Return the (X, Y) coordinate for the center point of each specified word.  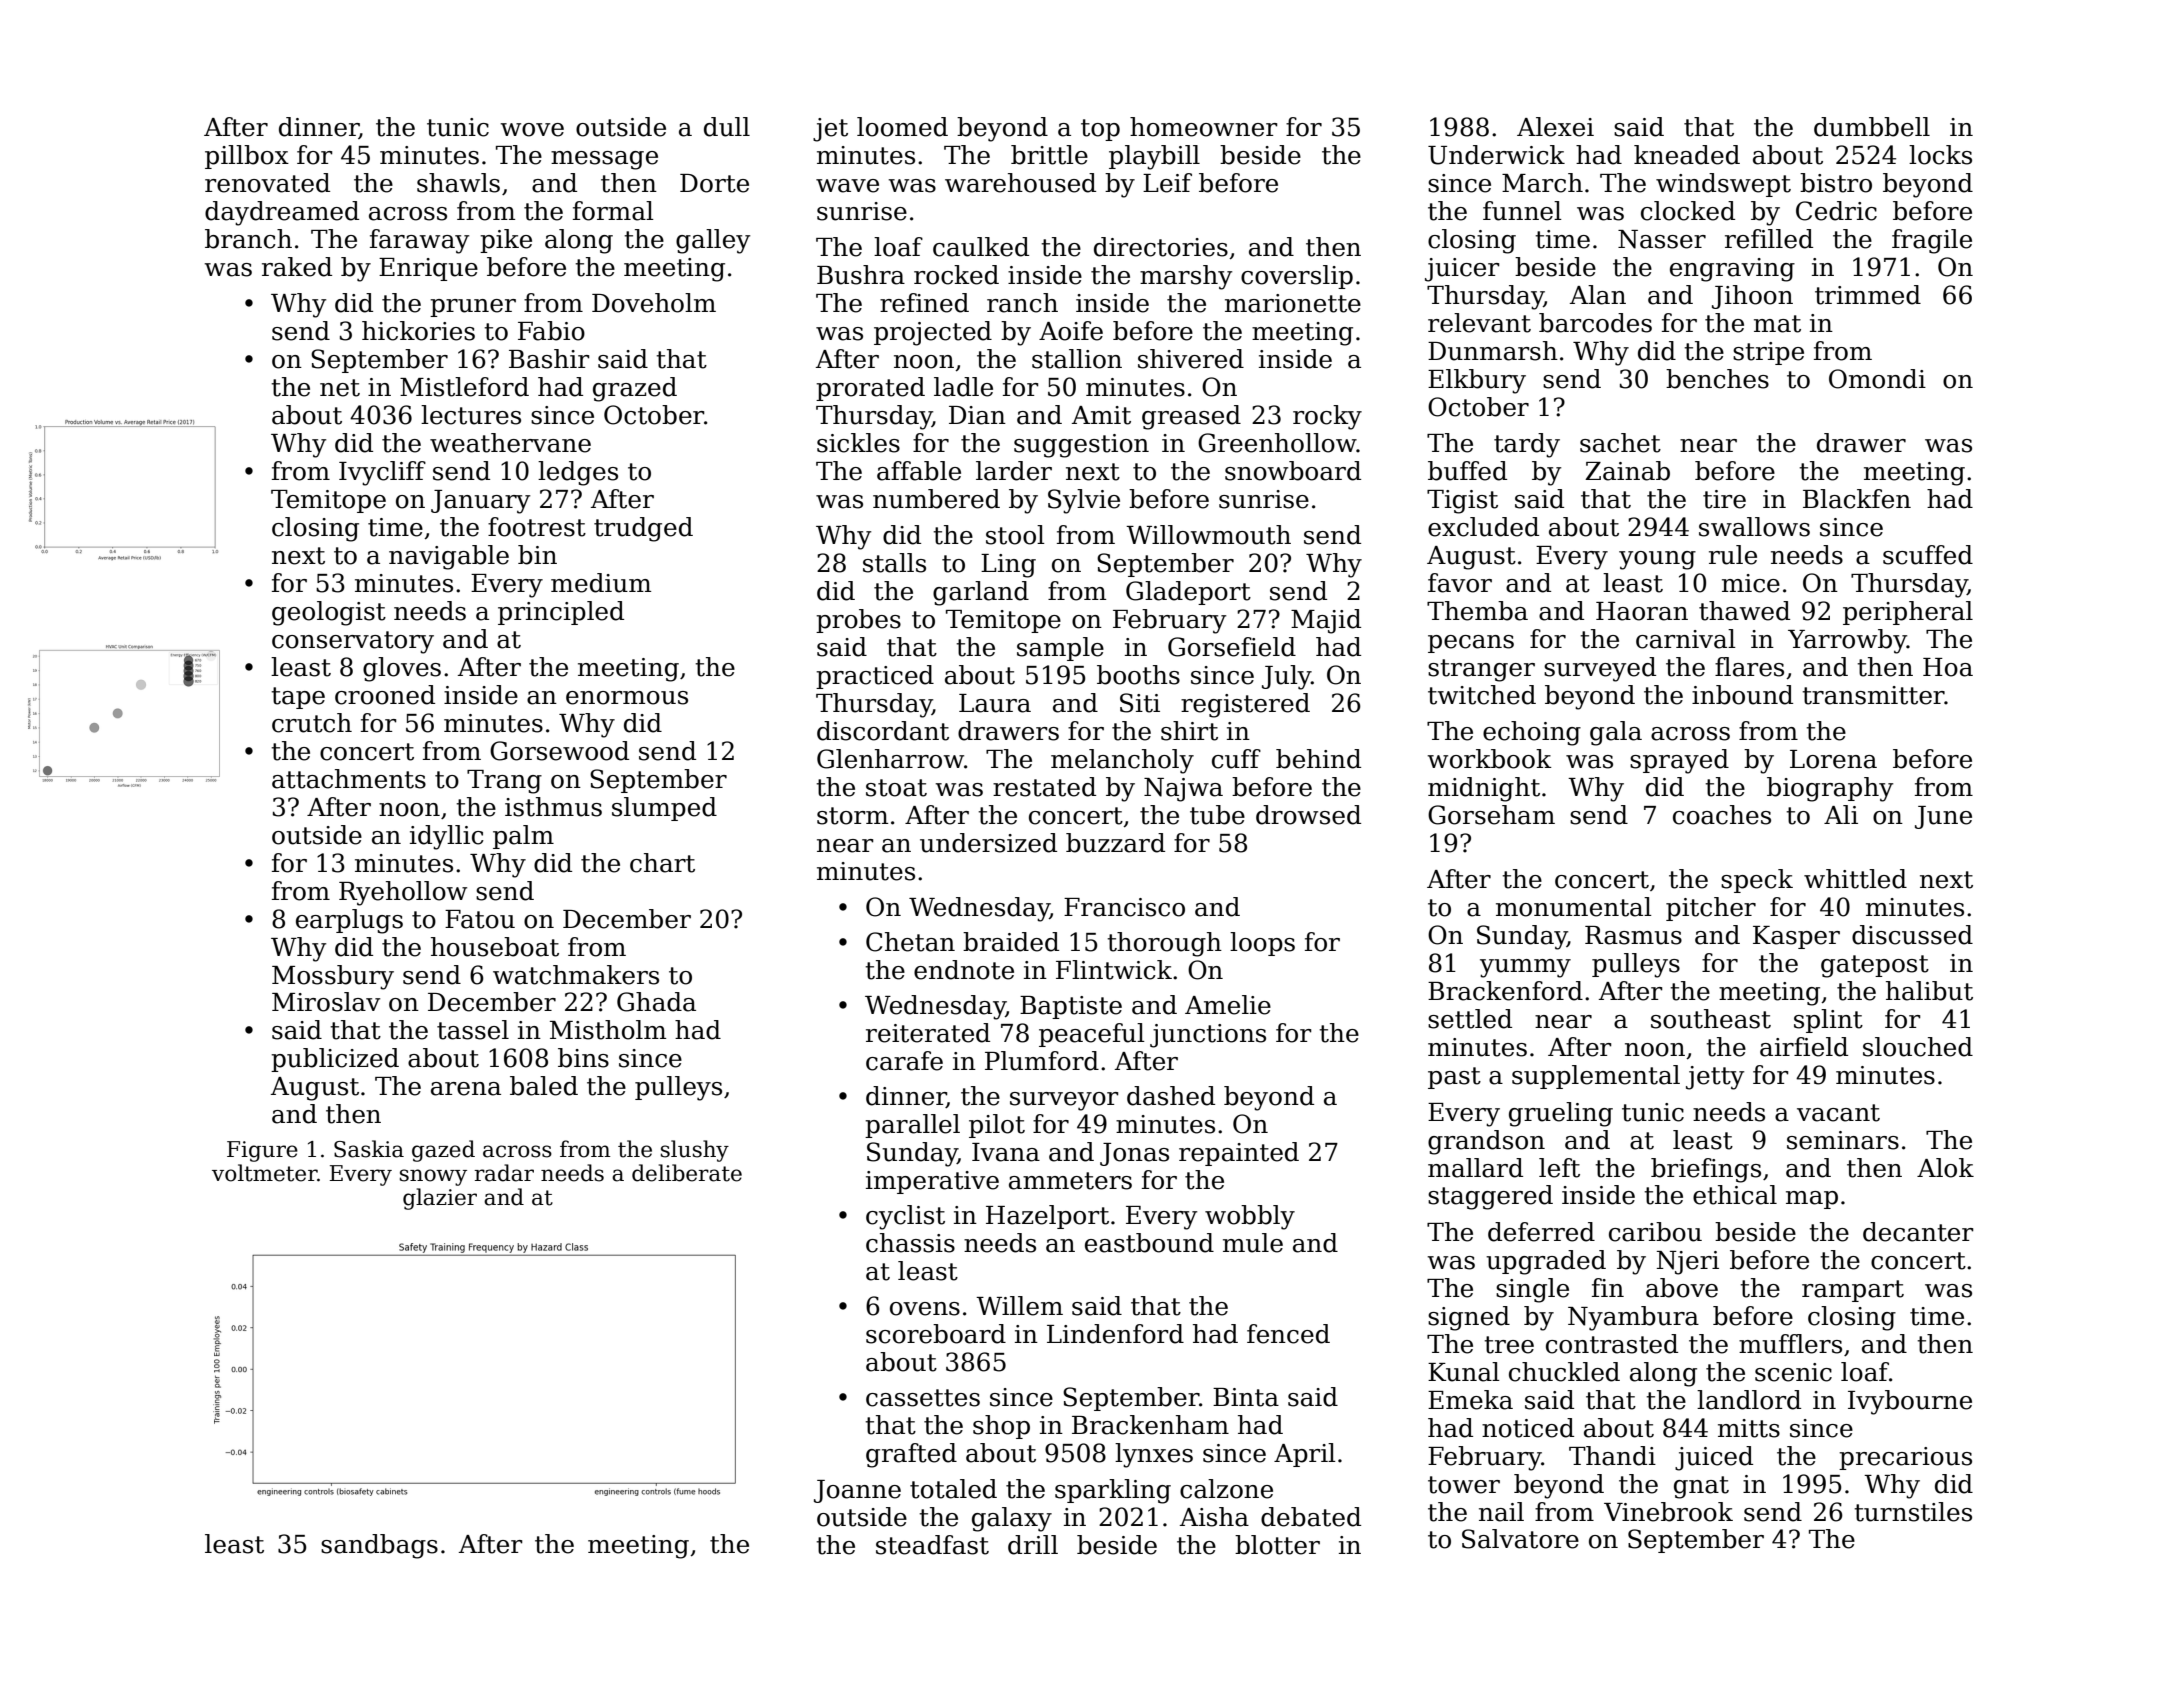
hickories (418, 331)
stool (1015, 535)
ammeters (1070, 1181)
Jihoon (1752, 297)
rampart (1853, 1291)
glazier (440, 1199)
